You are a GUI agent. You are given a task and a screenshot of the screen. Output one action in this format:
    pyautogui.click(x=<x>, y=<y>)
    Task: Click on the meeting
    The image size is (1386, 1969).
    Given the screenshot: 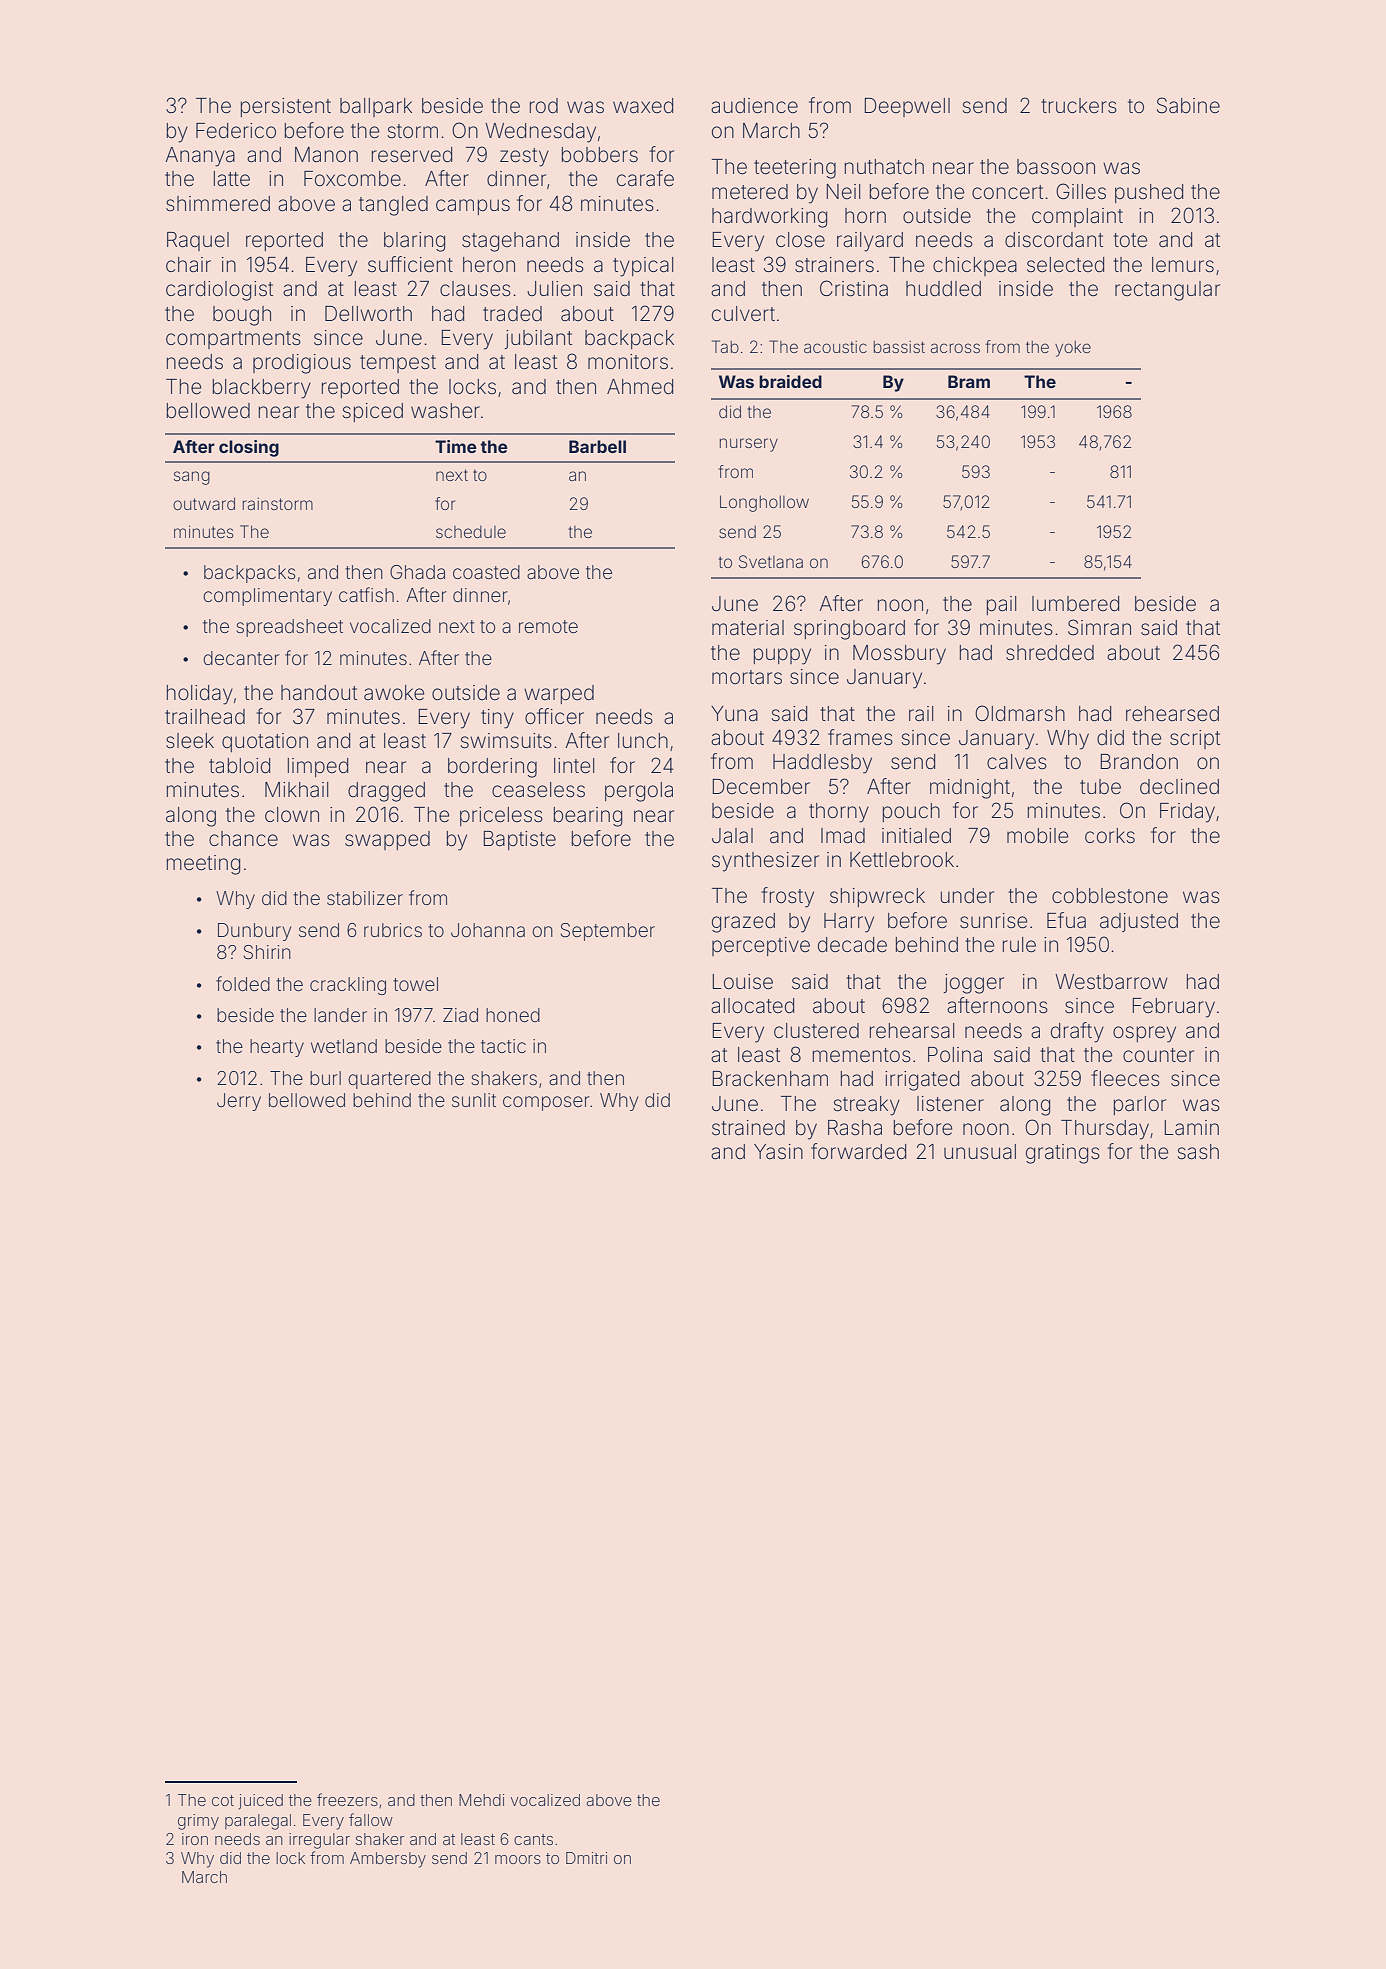 What is the action you would take?
    pyautogui.click(x=203, y=865)
